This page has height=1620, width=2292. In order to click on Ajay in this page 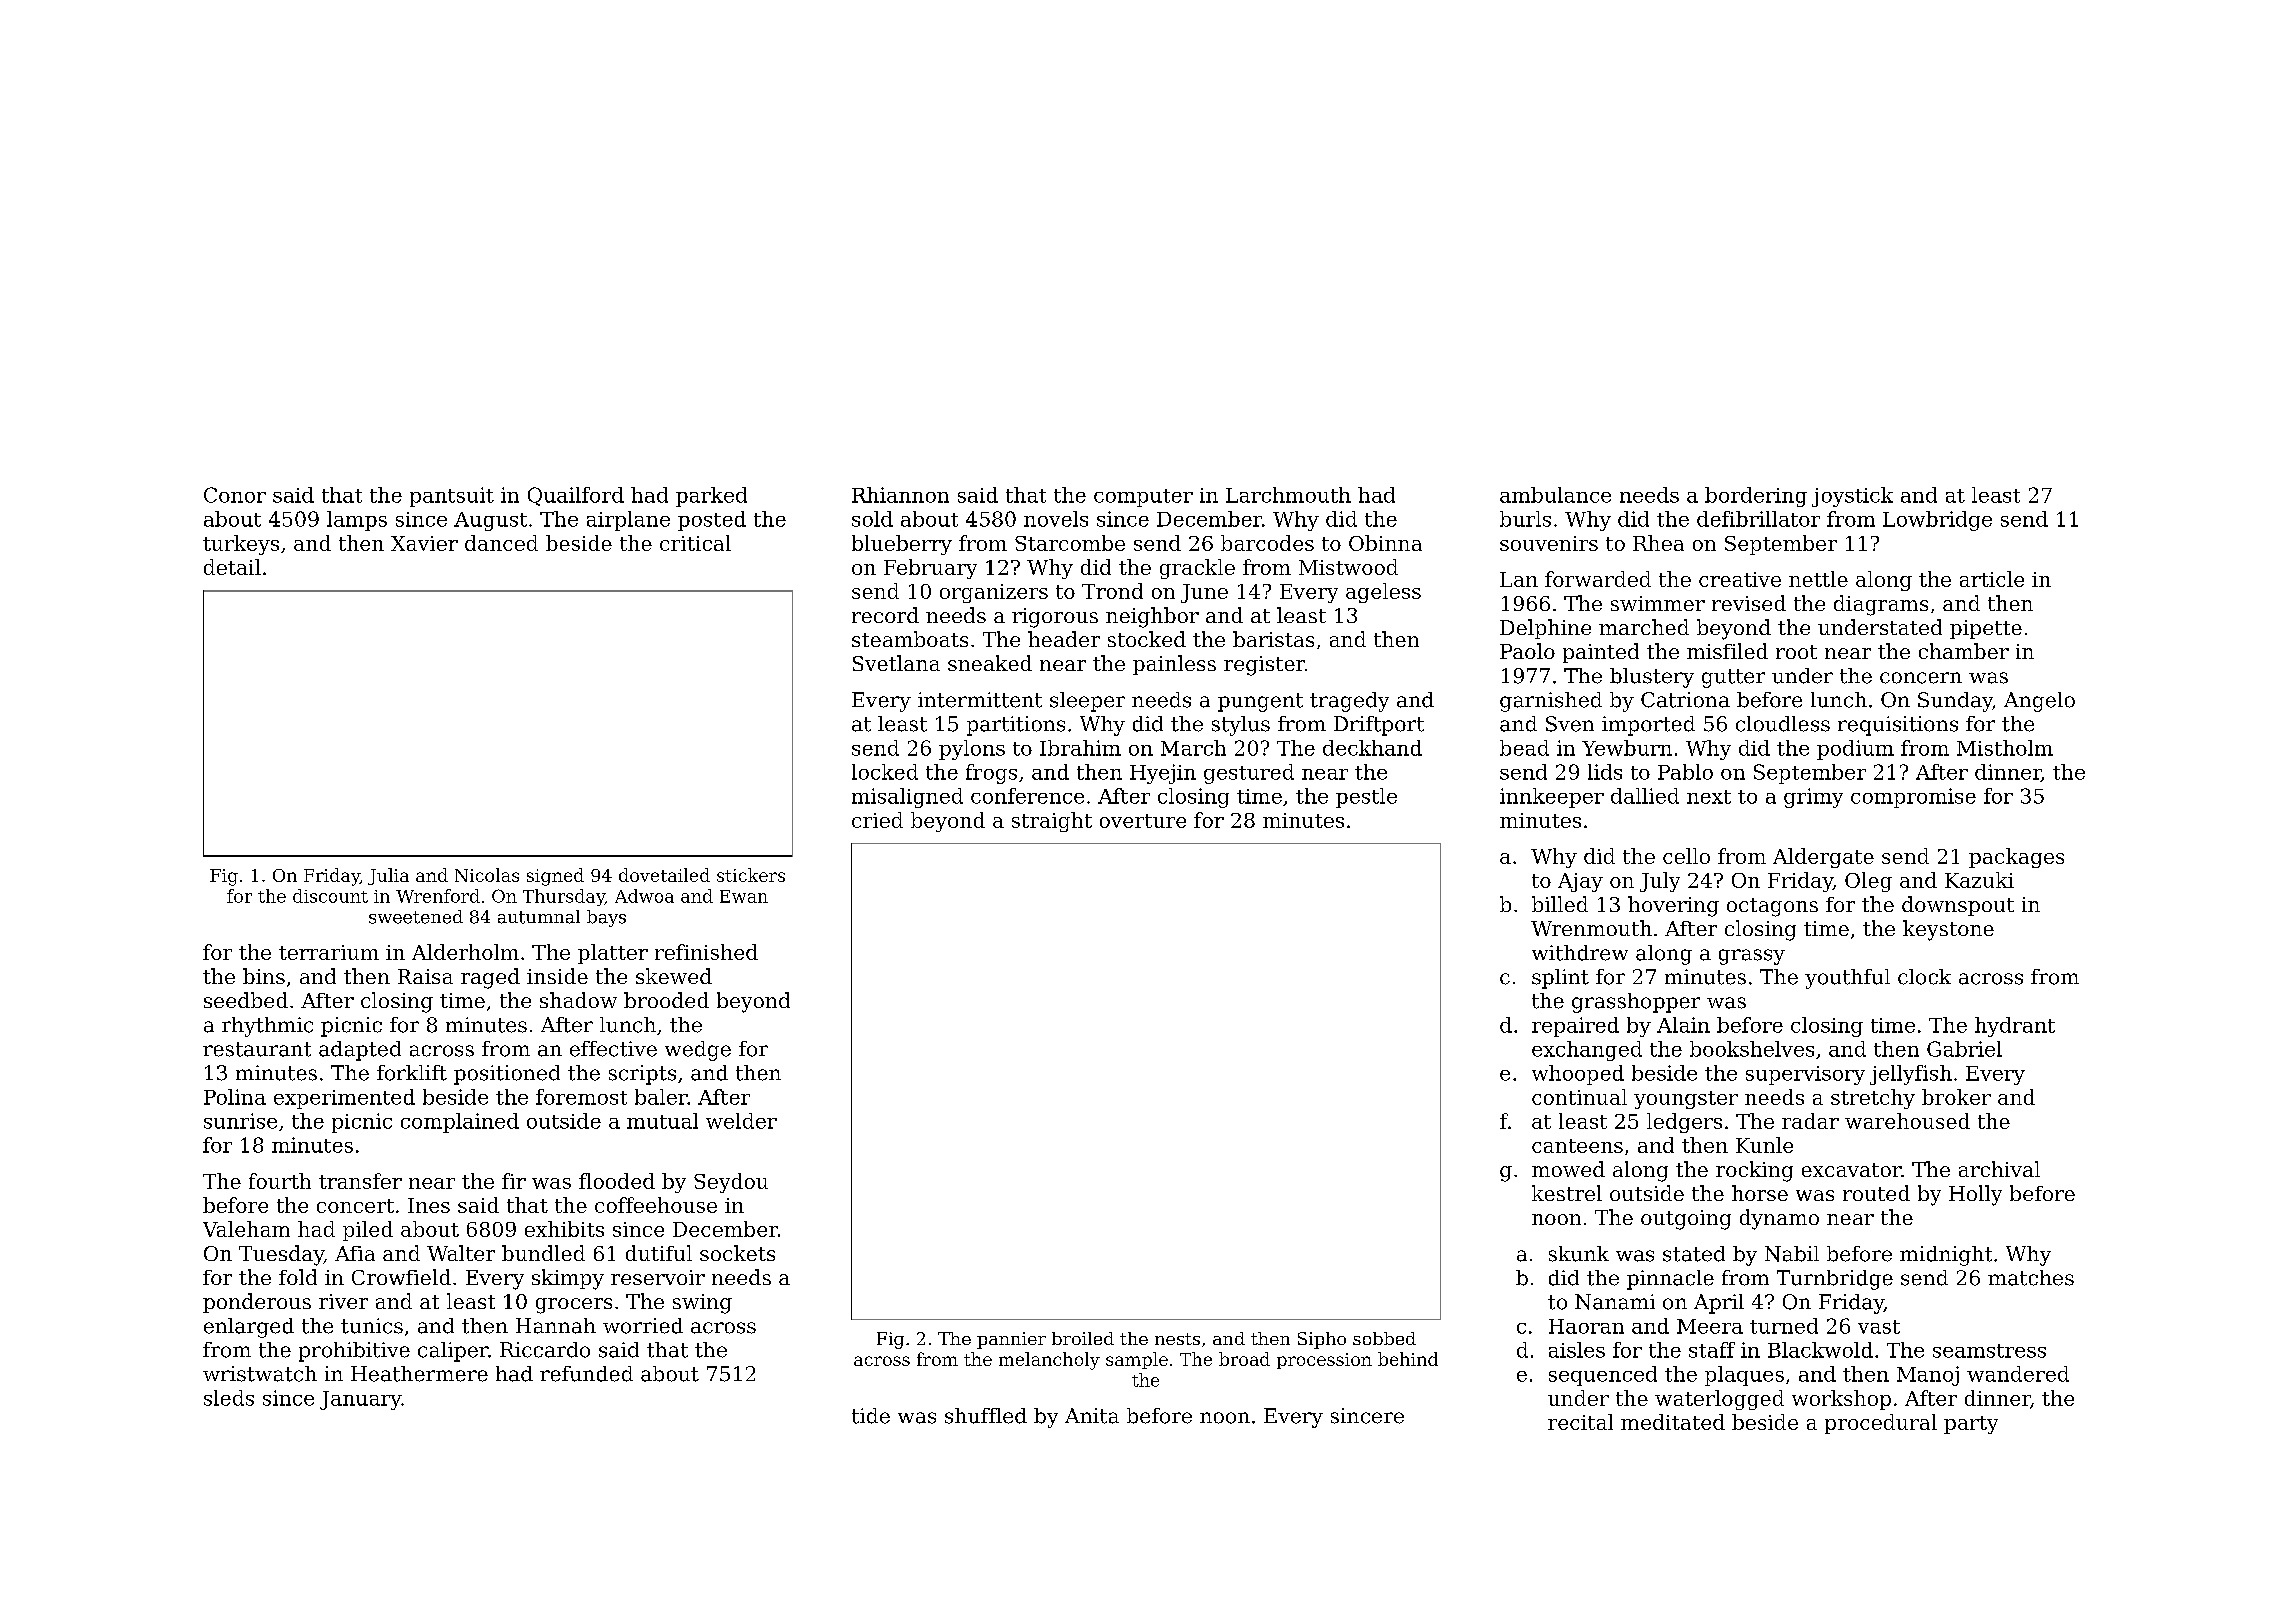, I will do `click(1580, 882)`.
